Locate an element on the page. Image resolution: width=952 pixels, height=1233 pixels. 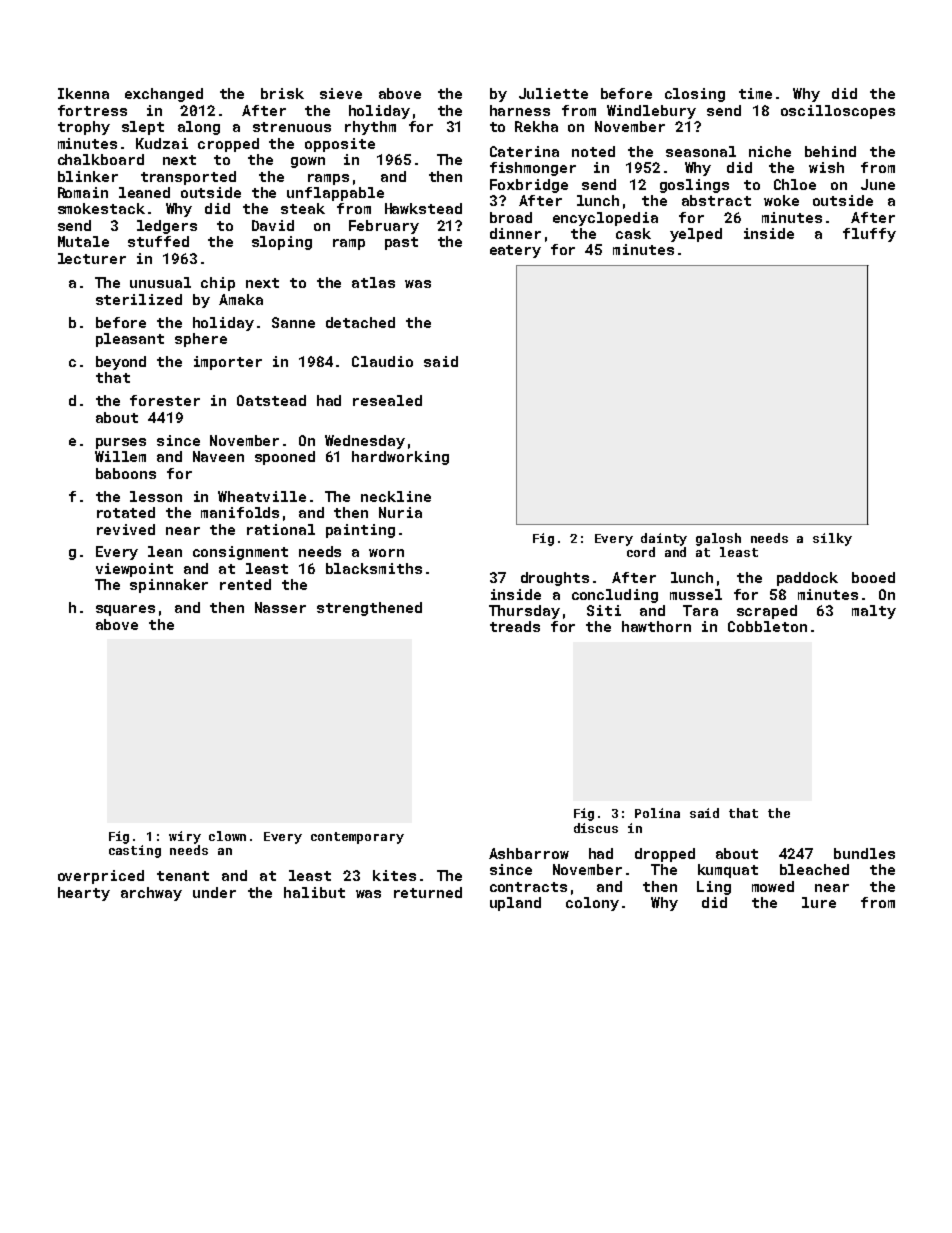
Ashbarrow is located at coordinates (529, 853).
